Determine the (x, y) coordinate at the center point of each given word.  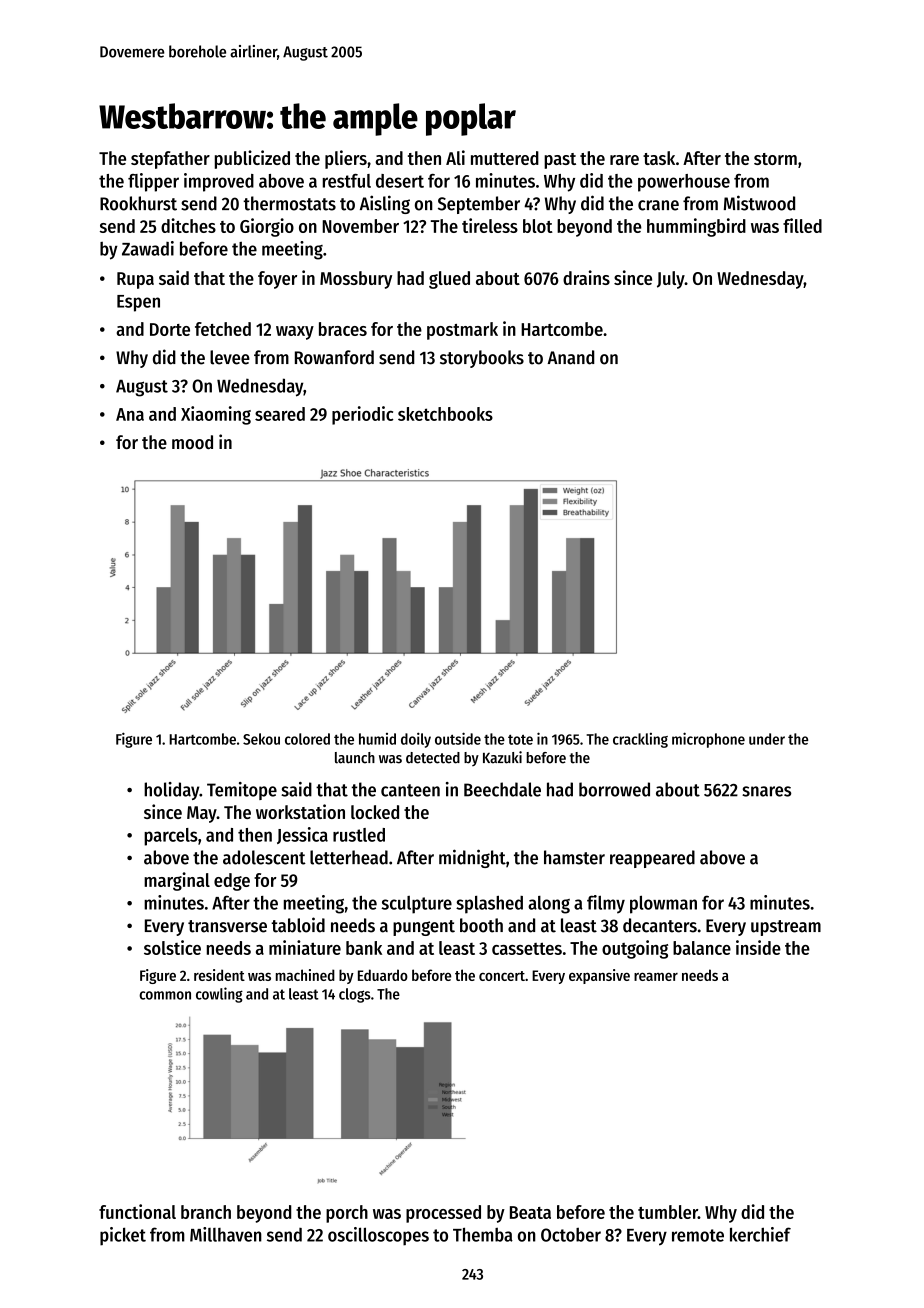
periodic (362, 415)
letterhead (349, 857)
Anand (571, 357)
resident (219, 975)
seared (280, 414)
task (659, 158)
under (767, 739)
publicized (252, 159)
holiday (171, 791)
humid (377, 739)
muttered (505, 158)
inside (758, 947)
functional (137, 1211)
